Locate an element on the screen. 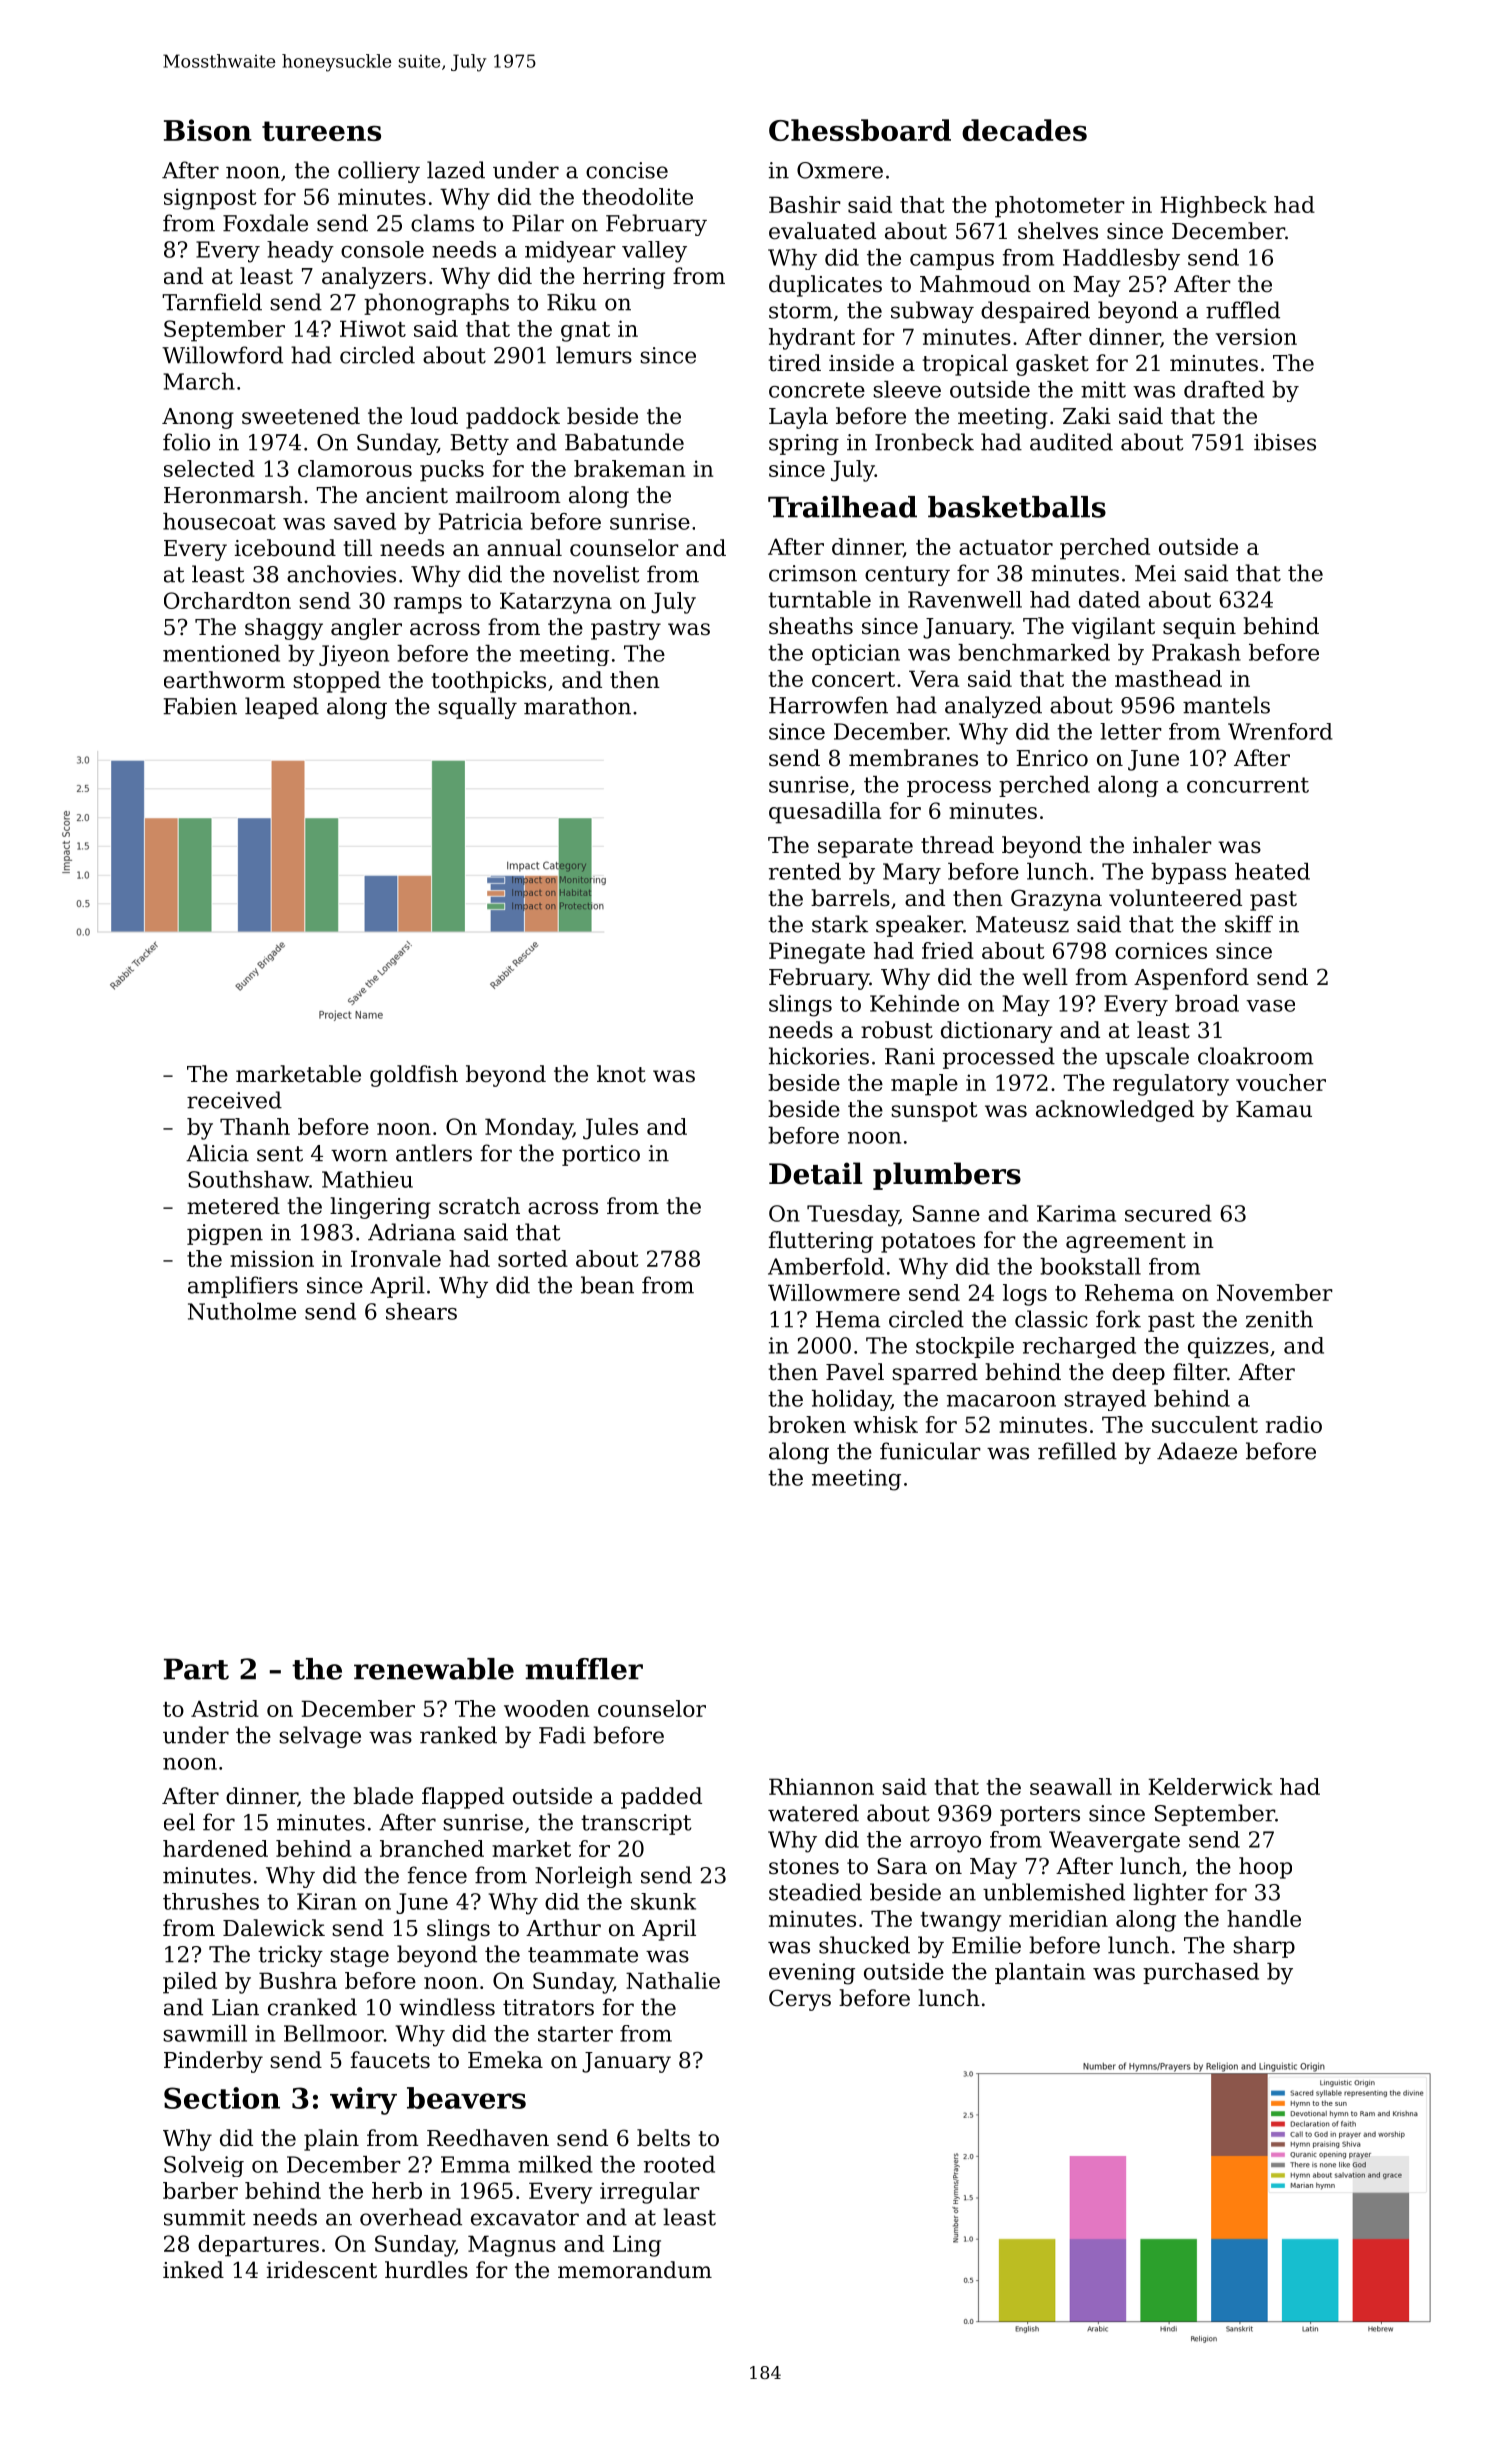  squally is located at coordinates (477, 708).
